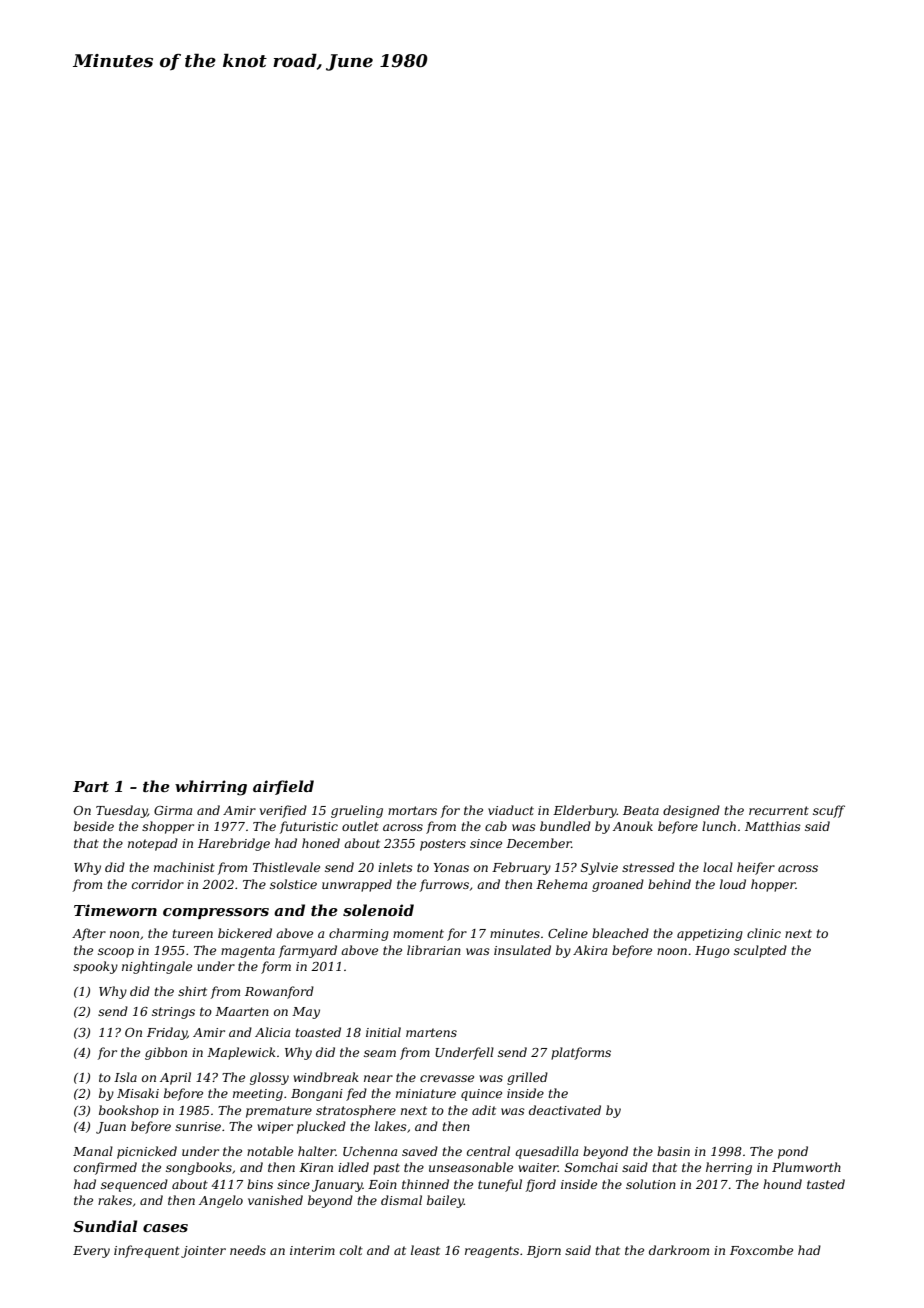 This document has width=924, height=1308. I want to click on scuff, so click(829, 811).
